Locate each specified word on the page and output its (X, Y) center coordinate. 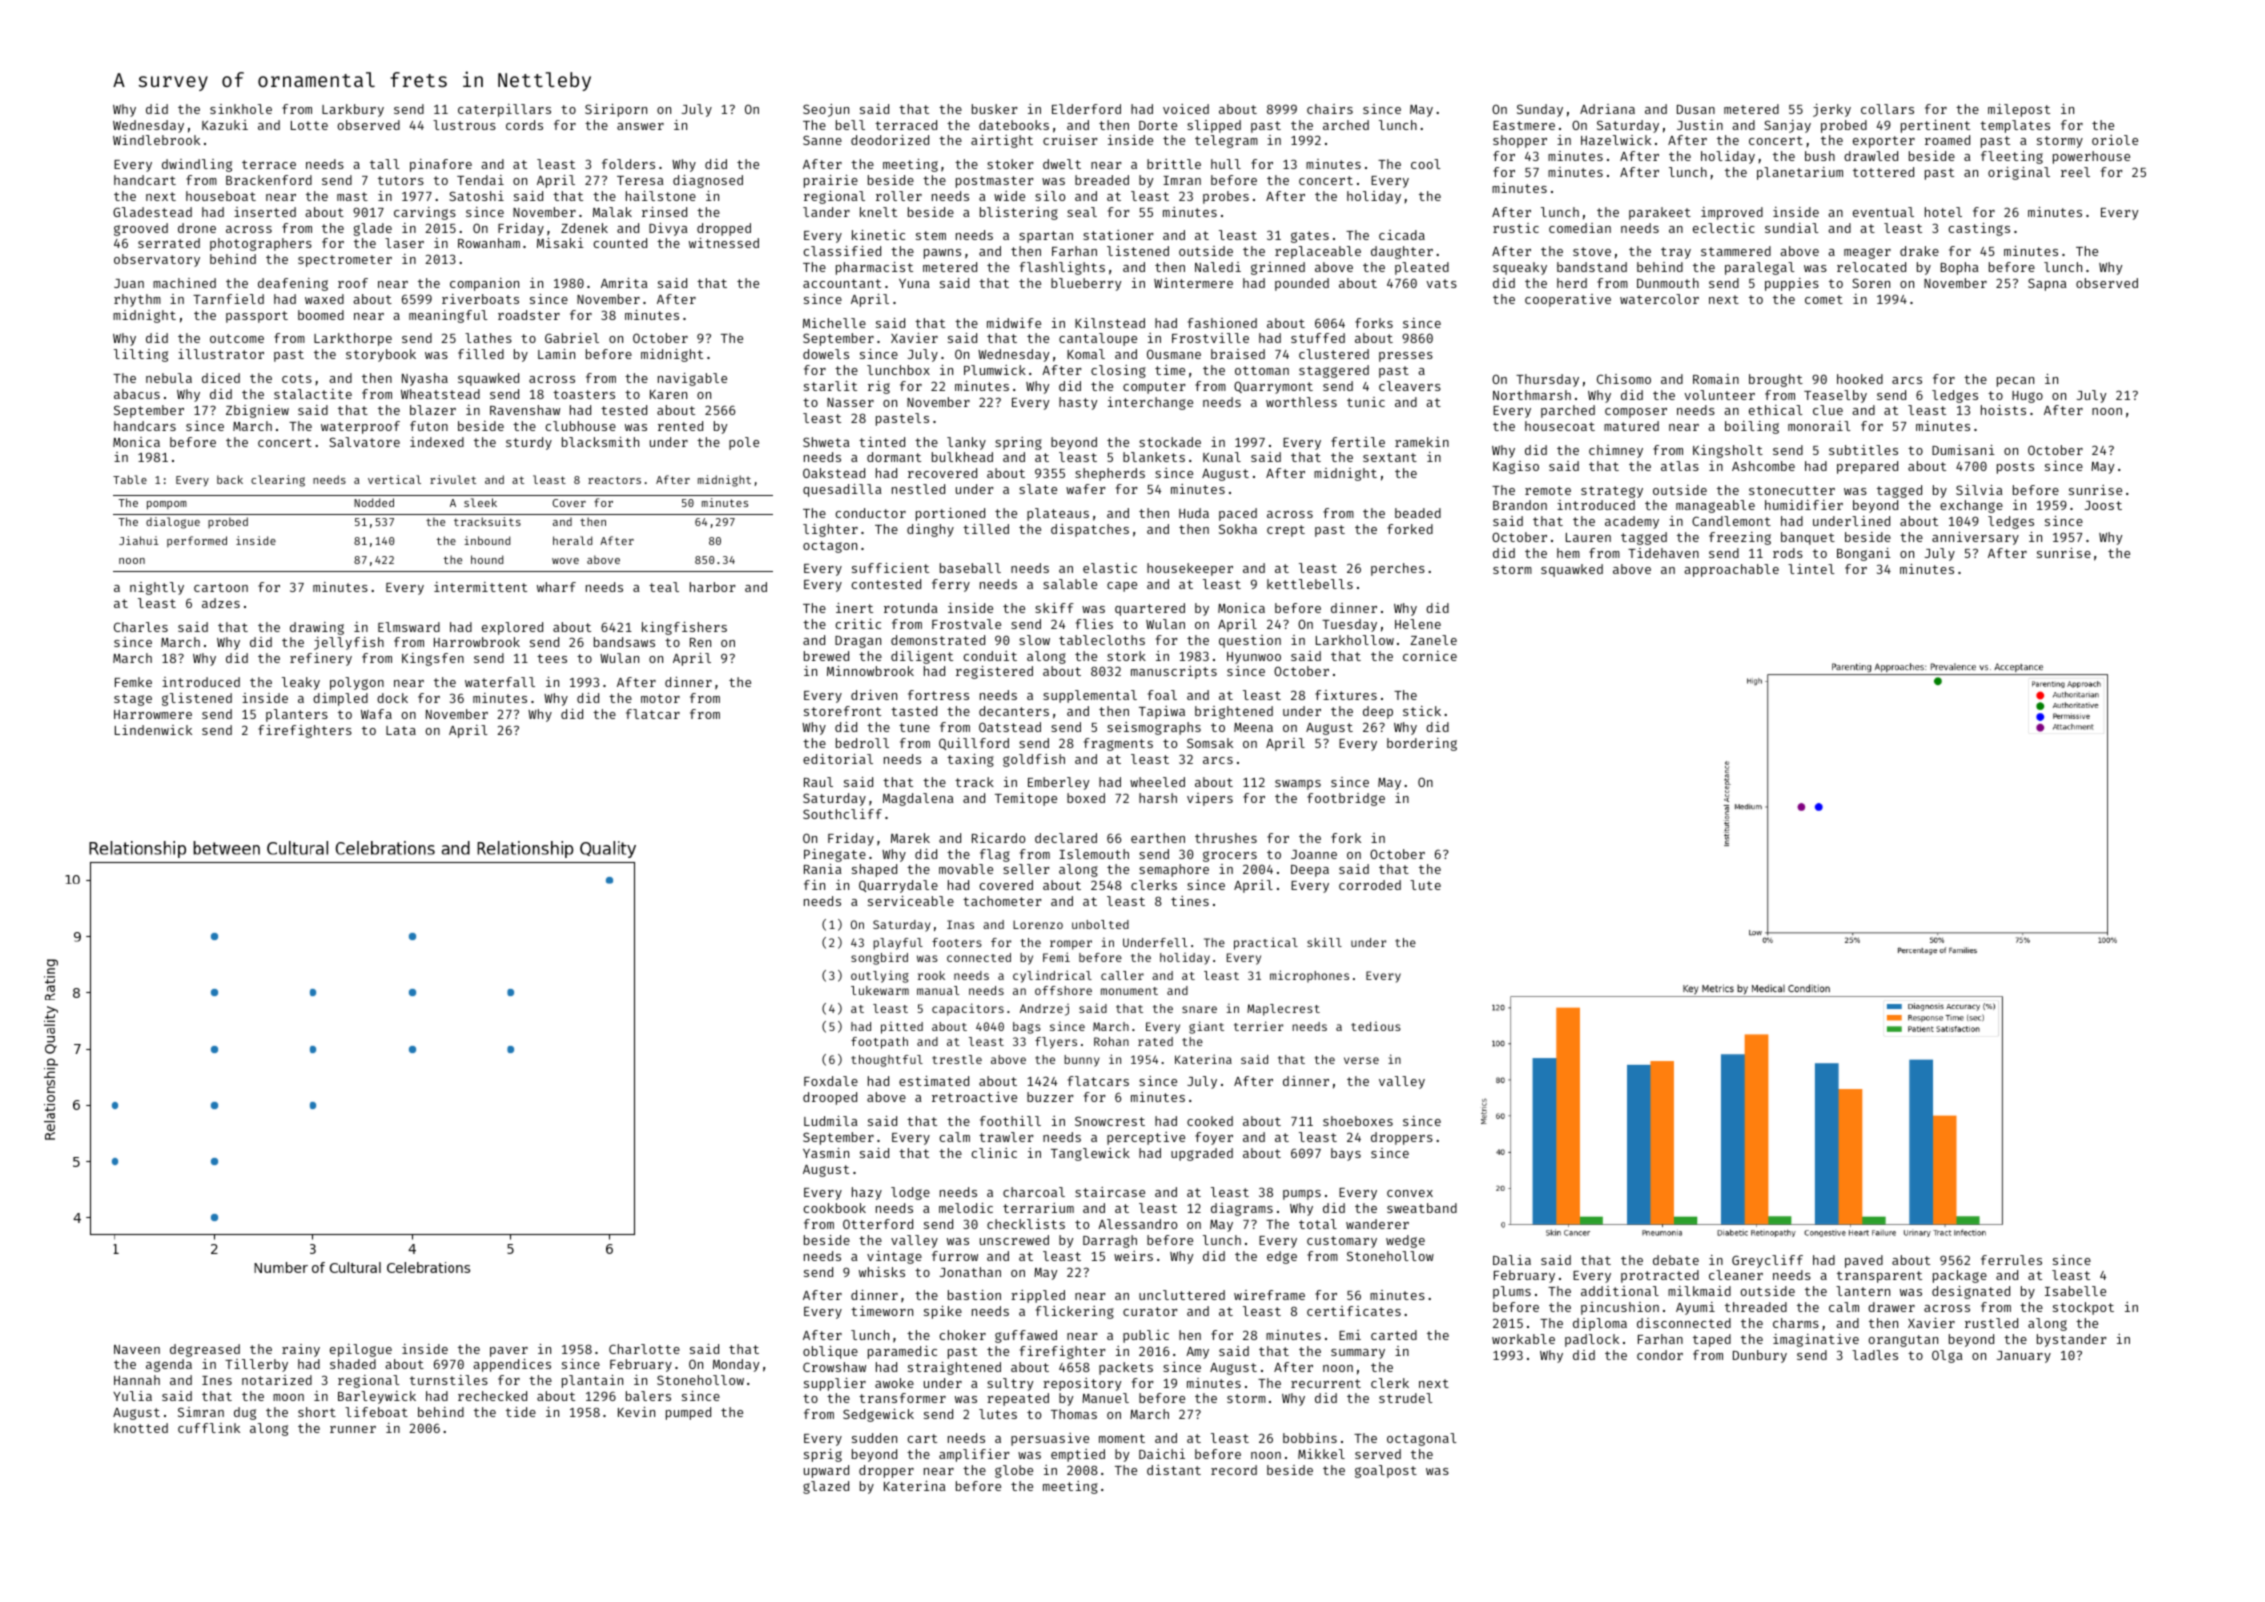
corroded (1370, 885)
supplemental (1090, 696)
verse (1361, 1060)
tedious (1376, 1026)
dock (392, 698)
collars (1887, 109)
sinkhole (241, 109)
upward (826, 1471)
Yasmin (826, 1153)
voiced (1186, 109)
